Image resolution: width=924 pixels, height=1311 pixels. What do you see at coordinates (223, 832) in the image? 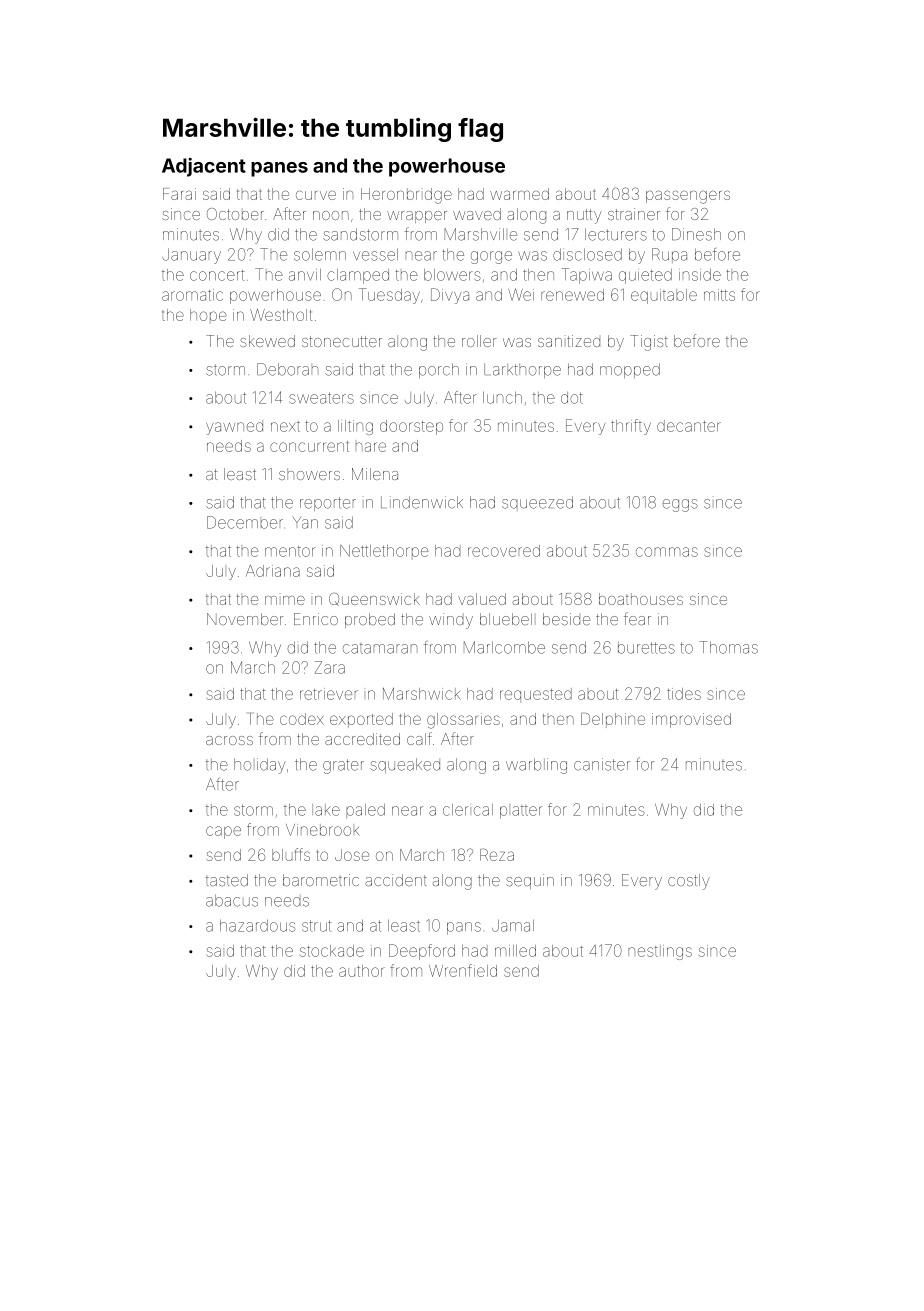
I see `cape` at bounding box center [223, 832].
